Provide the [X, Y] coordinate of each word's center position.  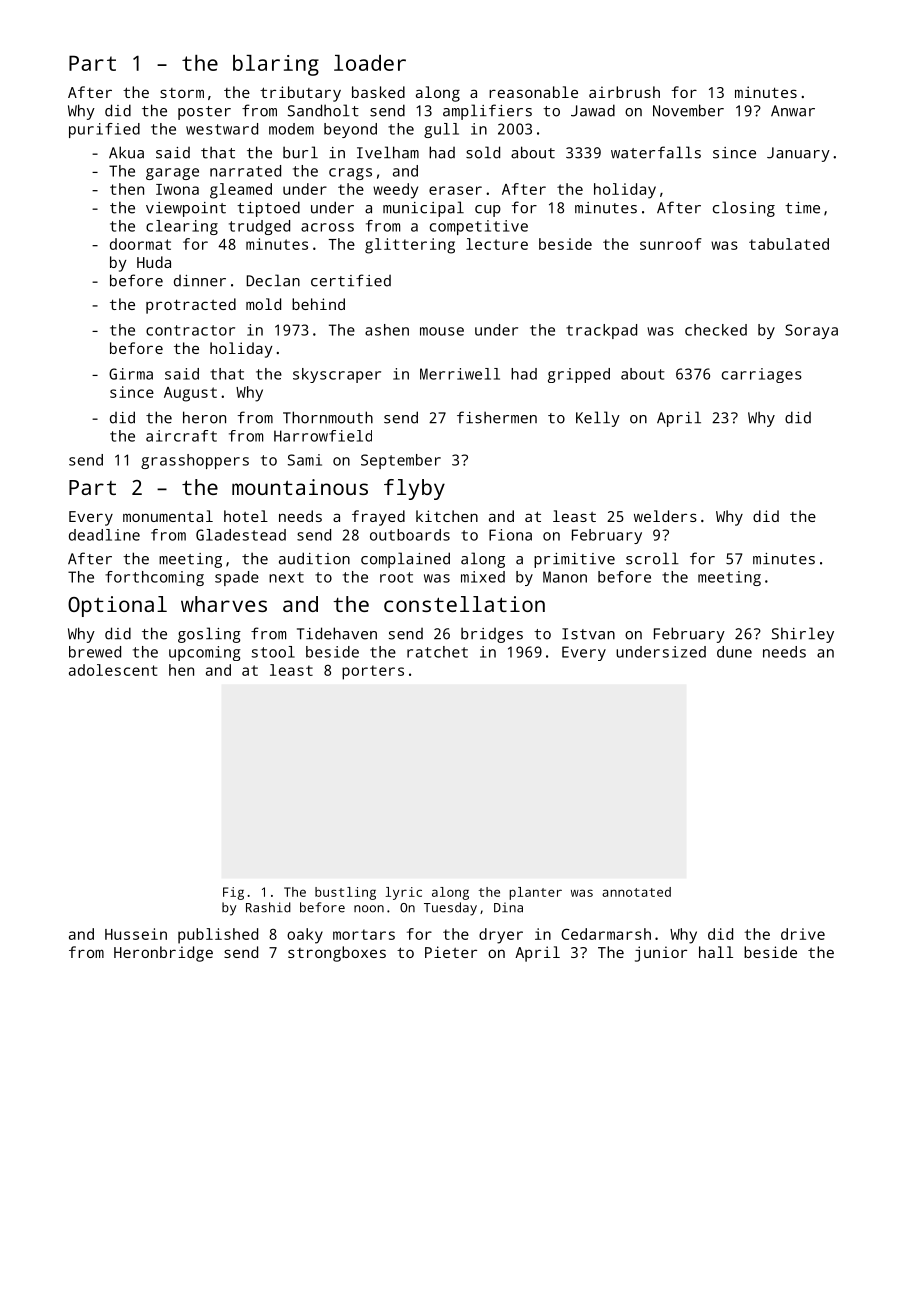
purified [104, 130]
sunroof [671, 244]
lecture [497, 244]
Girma [131, 374]
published [218, 936]
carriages [762, 375]
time [802, 208]
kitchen [447, 516]
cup [488, 211]
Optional [117, 606]
